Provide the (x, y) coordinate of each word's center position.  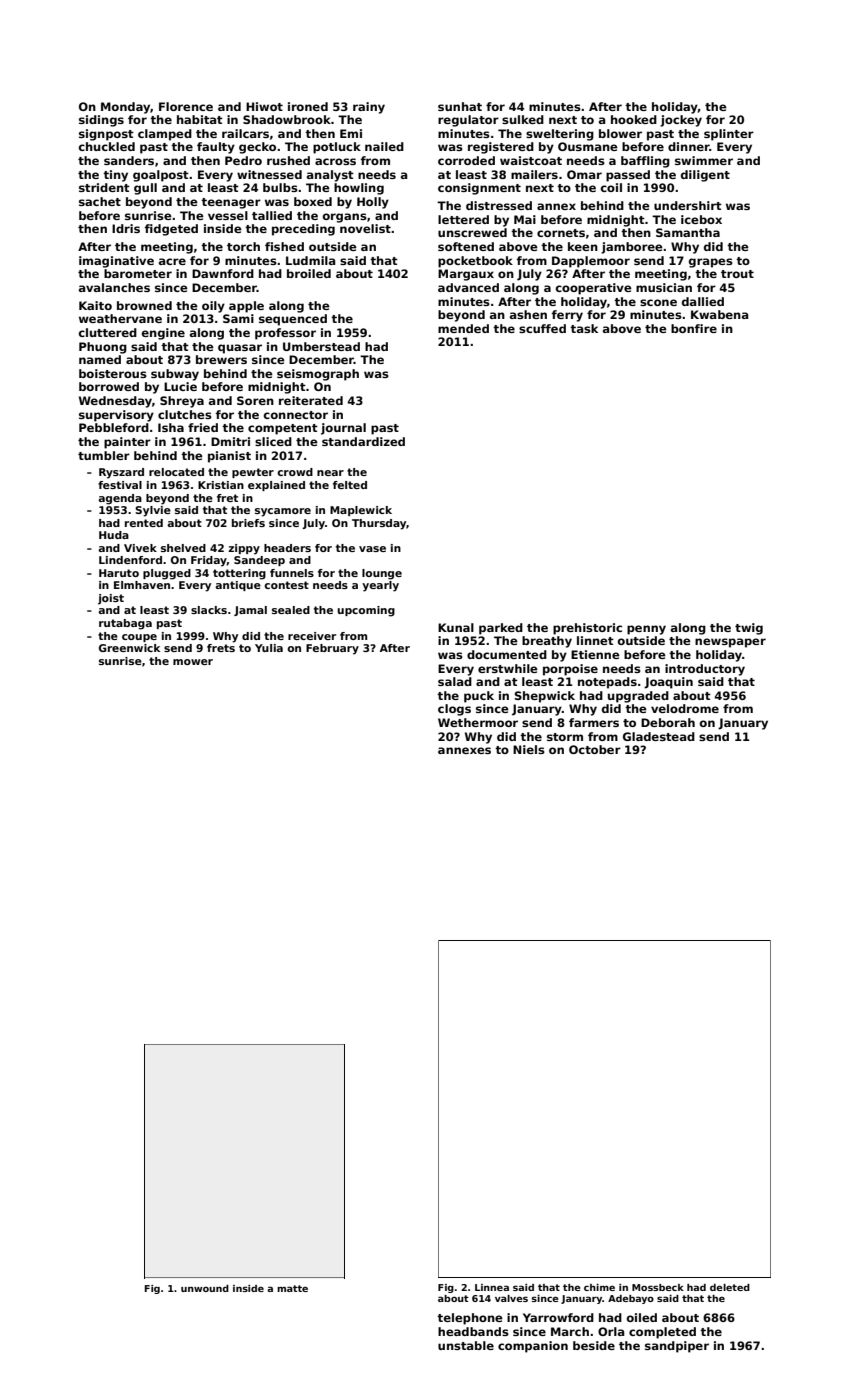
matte (292, 1288)
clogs (454, 710)
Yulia (269, 648)
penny (646, 630)
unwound (205, 1288)
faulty (216, 148)
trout (737, 274)
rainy (369, 108)
